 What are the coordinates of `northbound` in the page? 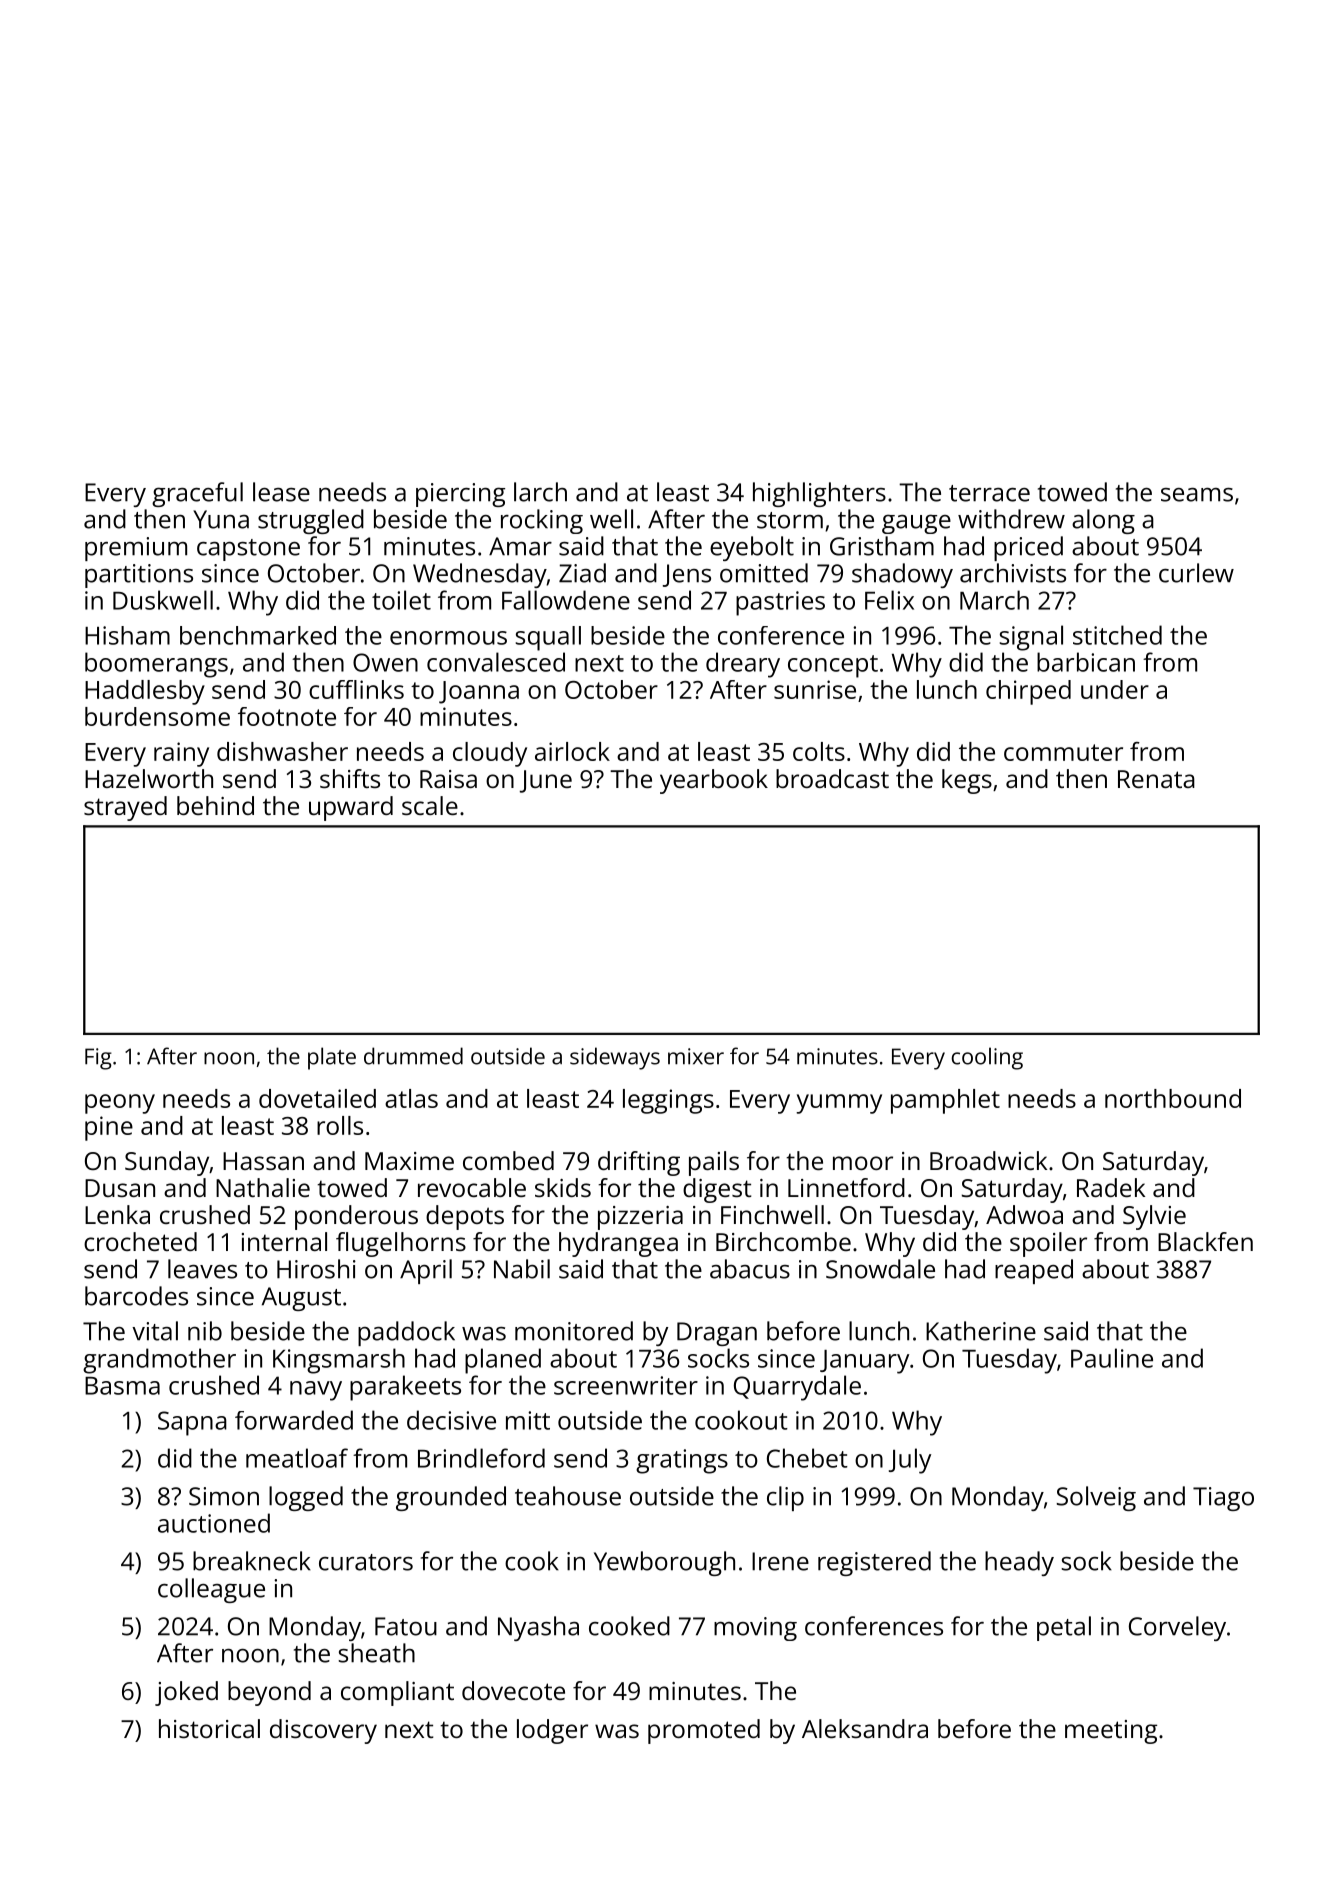 It's located at (1173, 1098).
